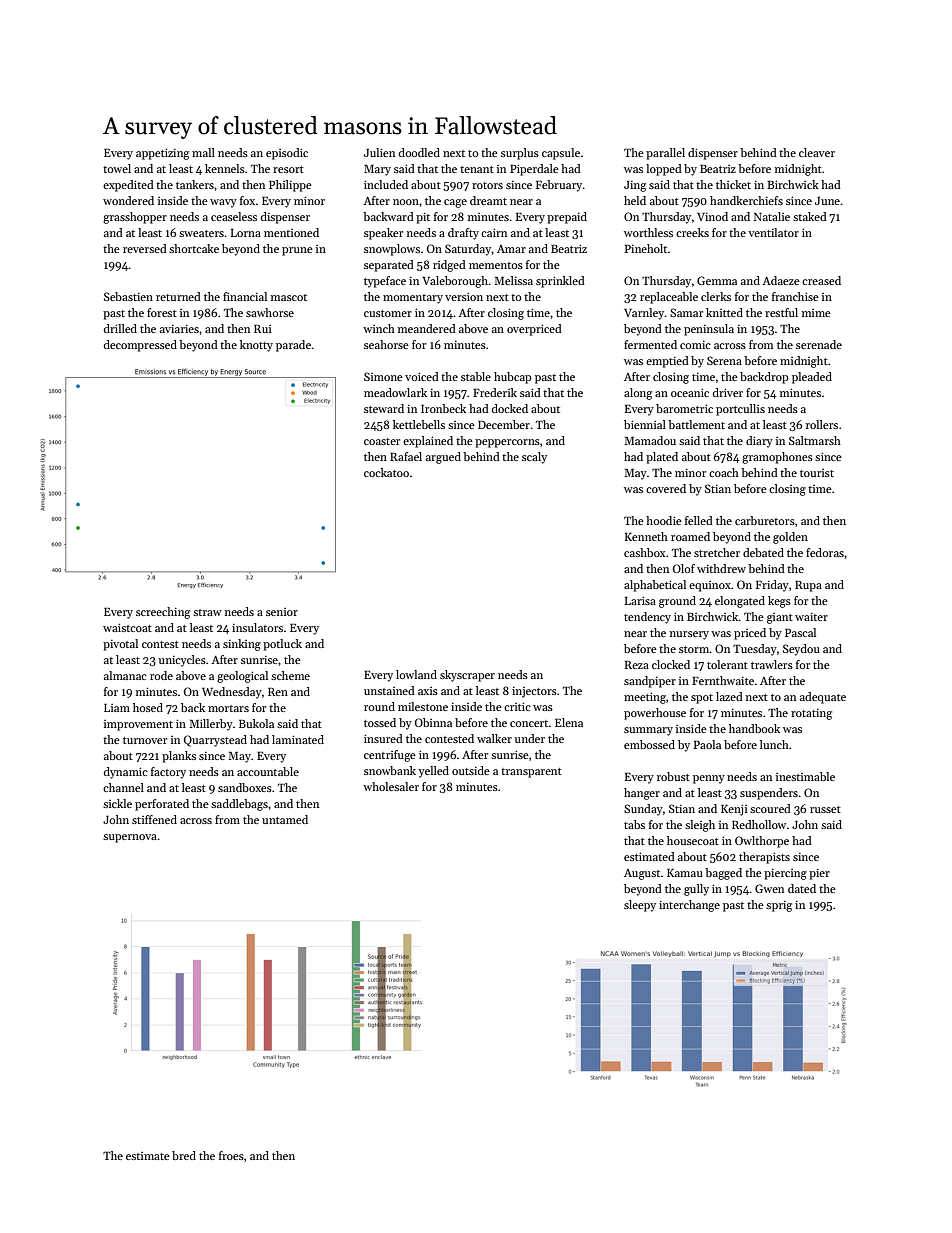 This document has width=952, height=1233. Describe the element at coordinates (231, 1155) in the document. I see `froes` at that location.
